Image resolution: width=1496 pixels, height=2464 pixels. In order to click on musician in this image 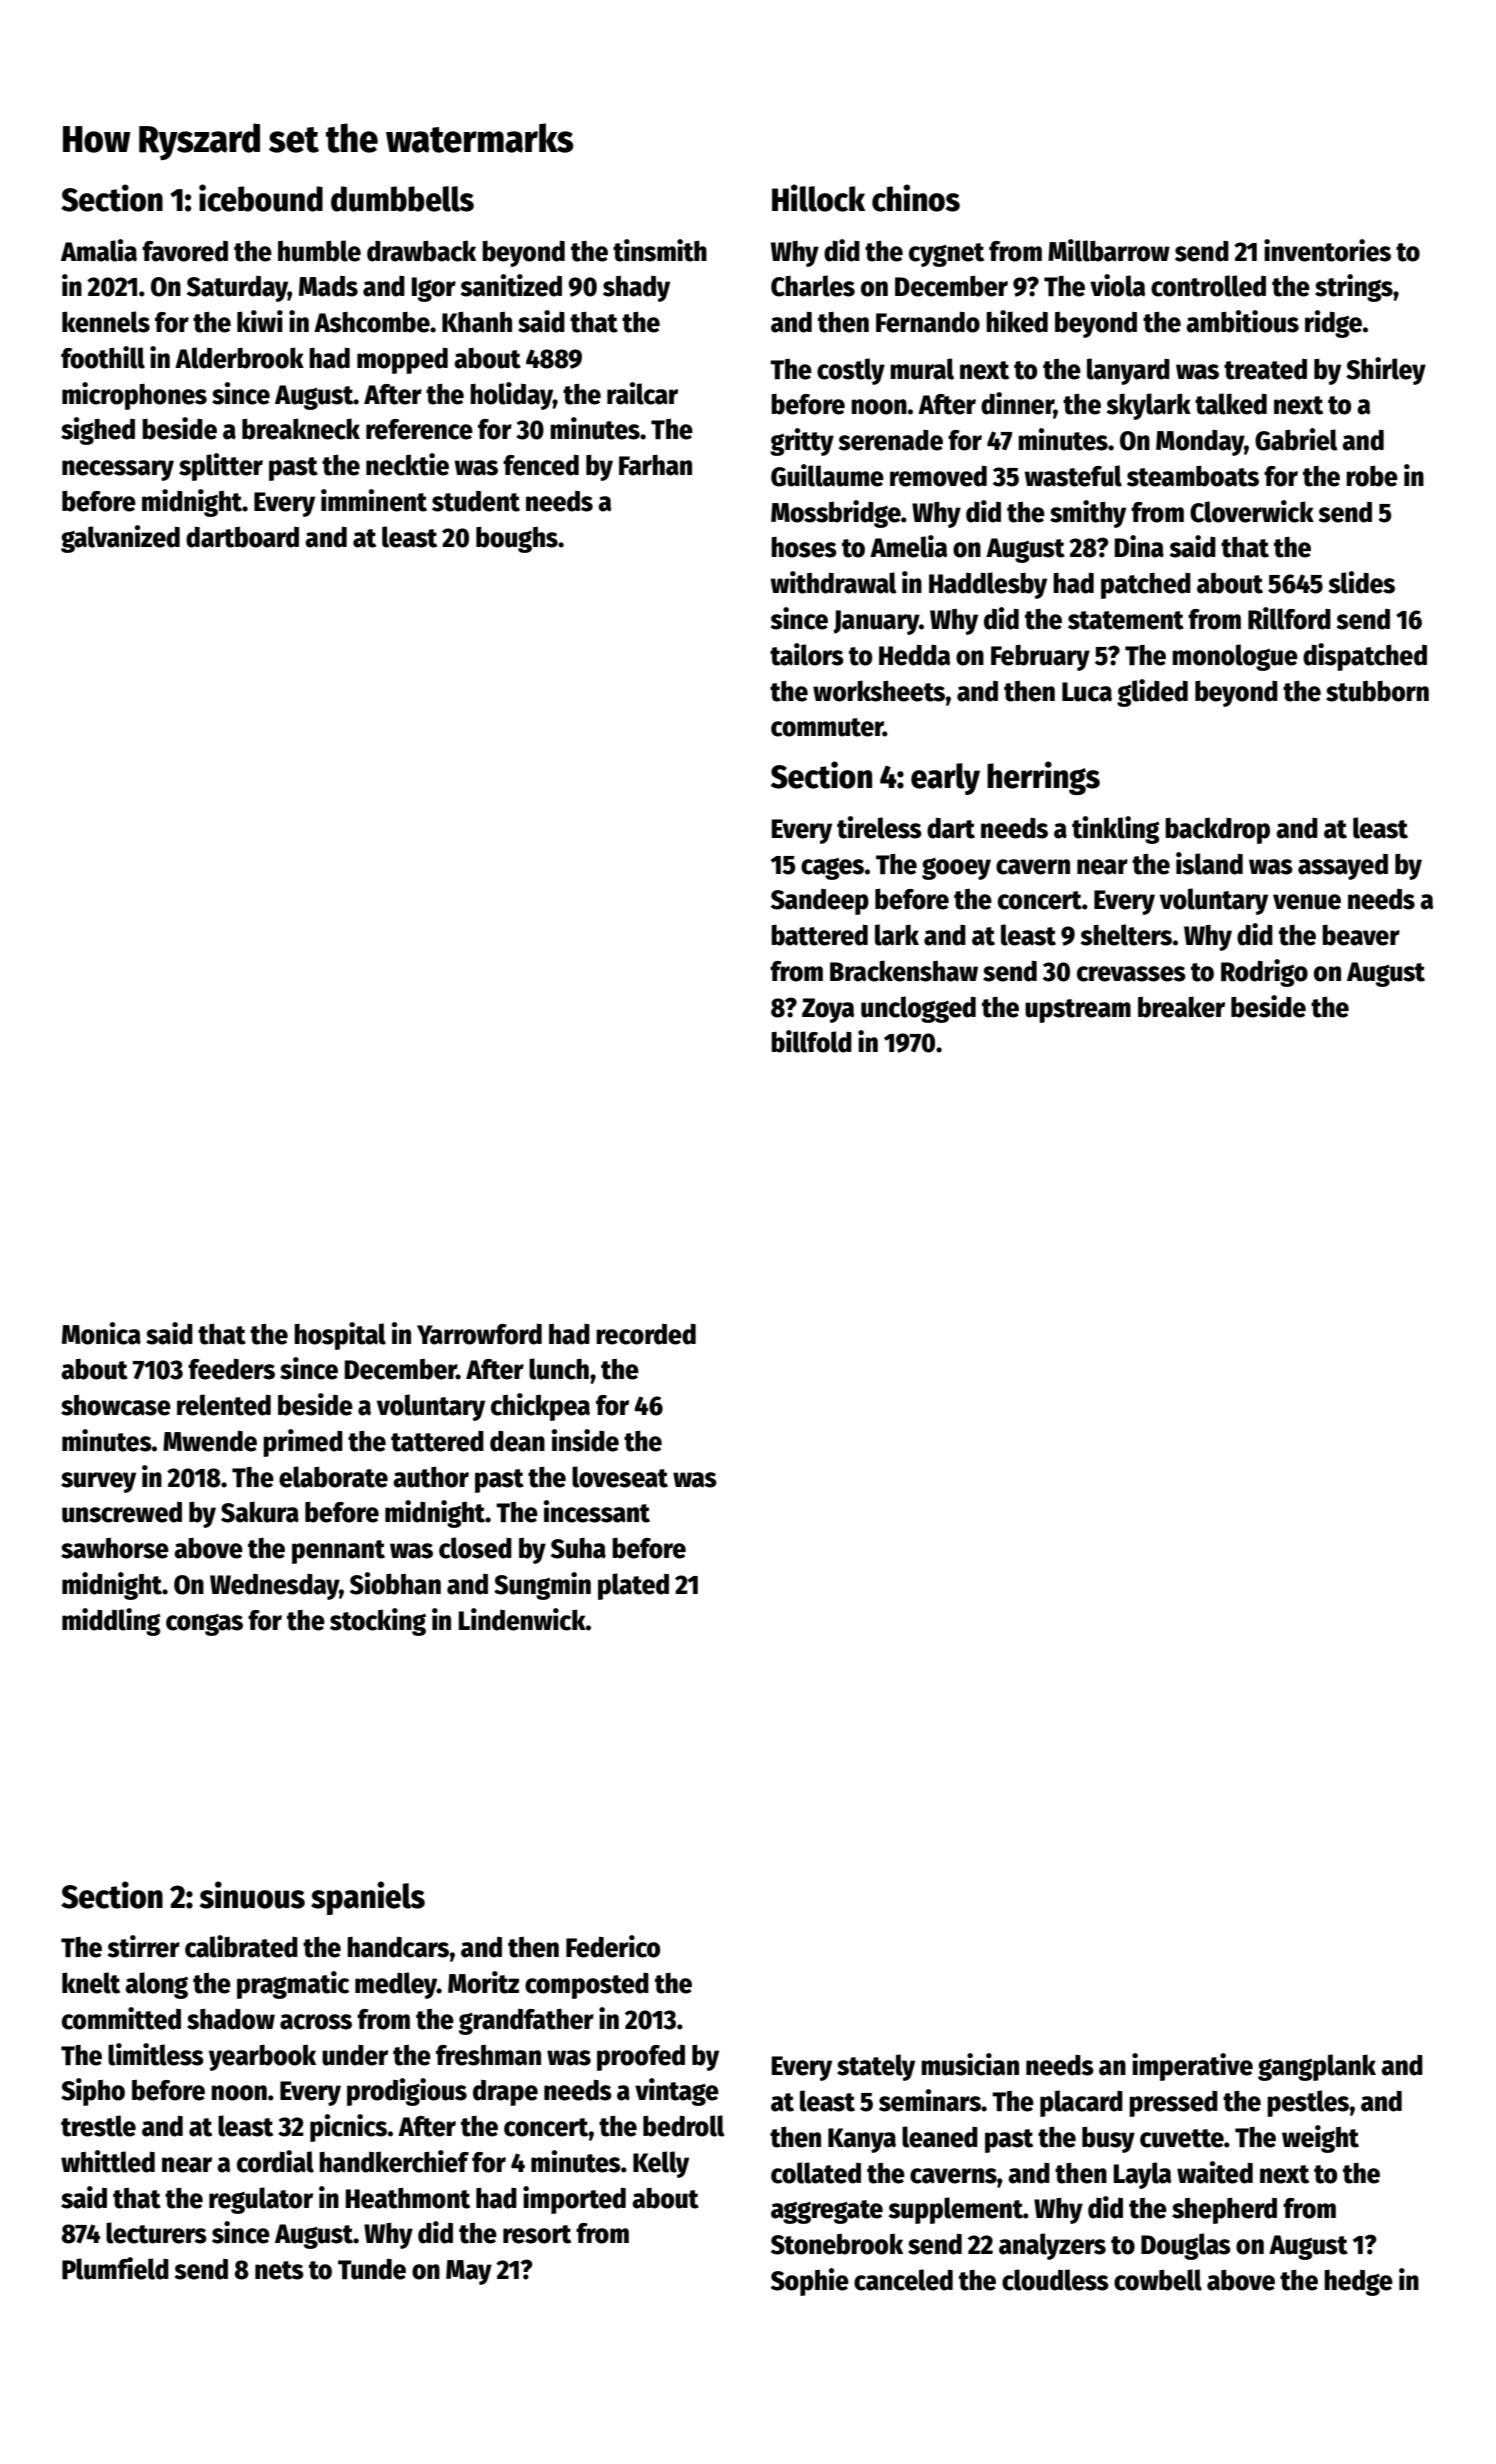, I will do `click(970, 2064)`.
